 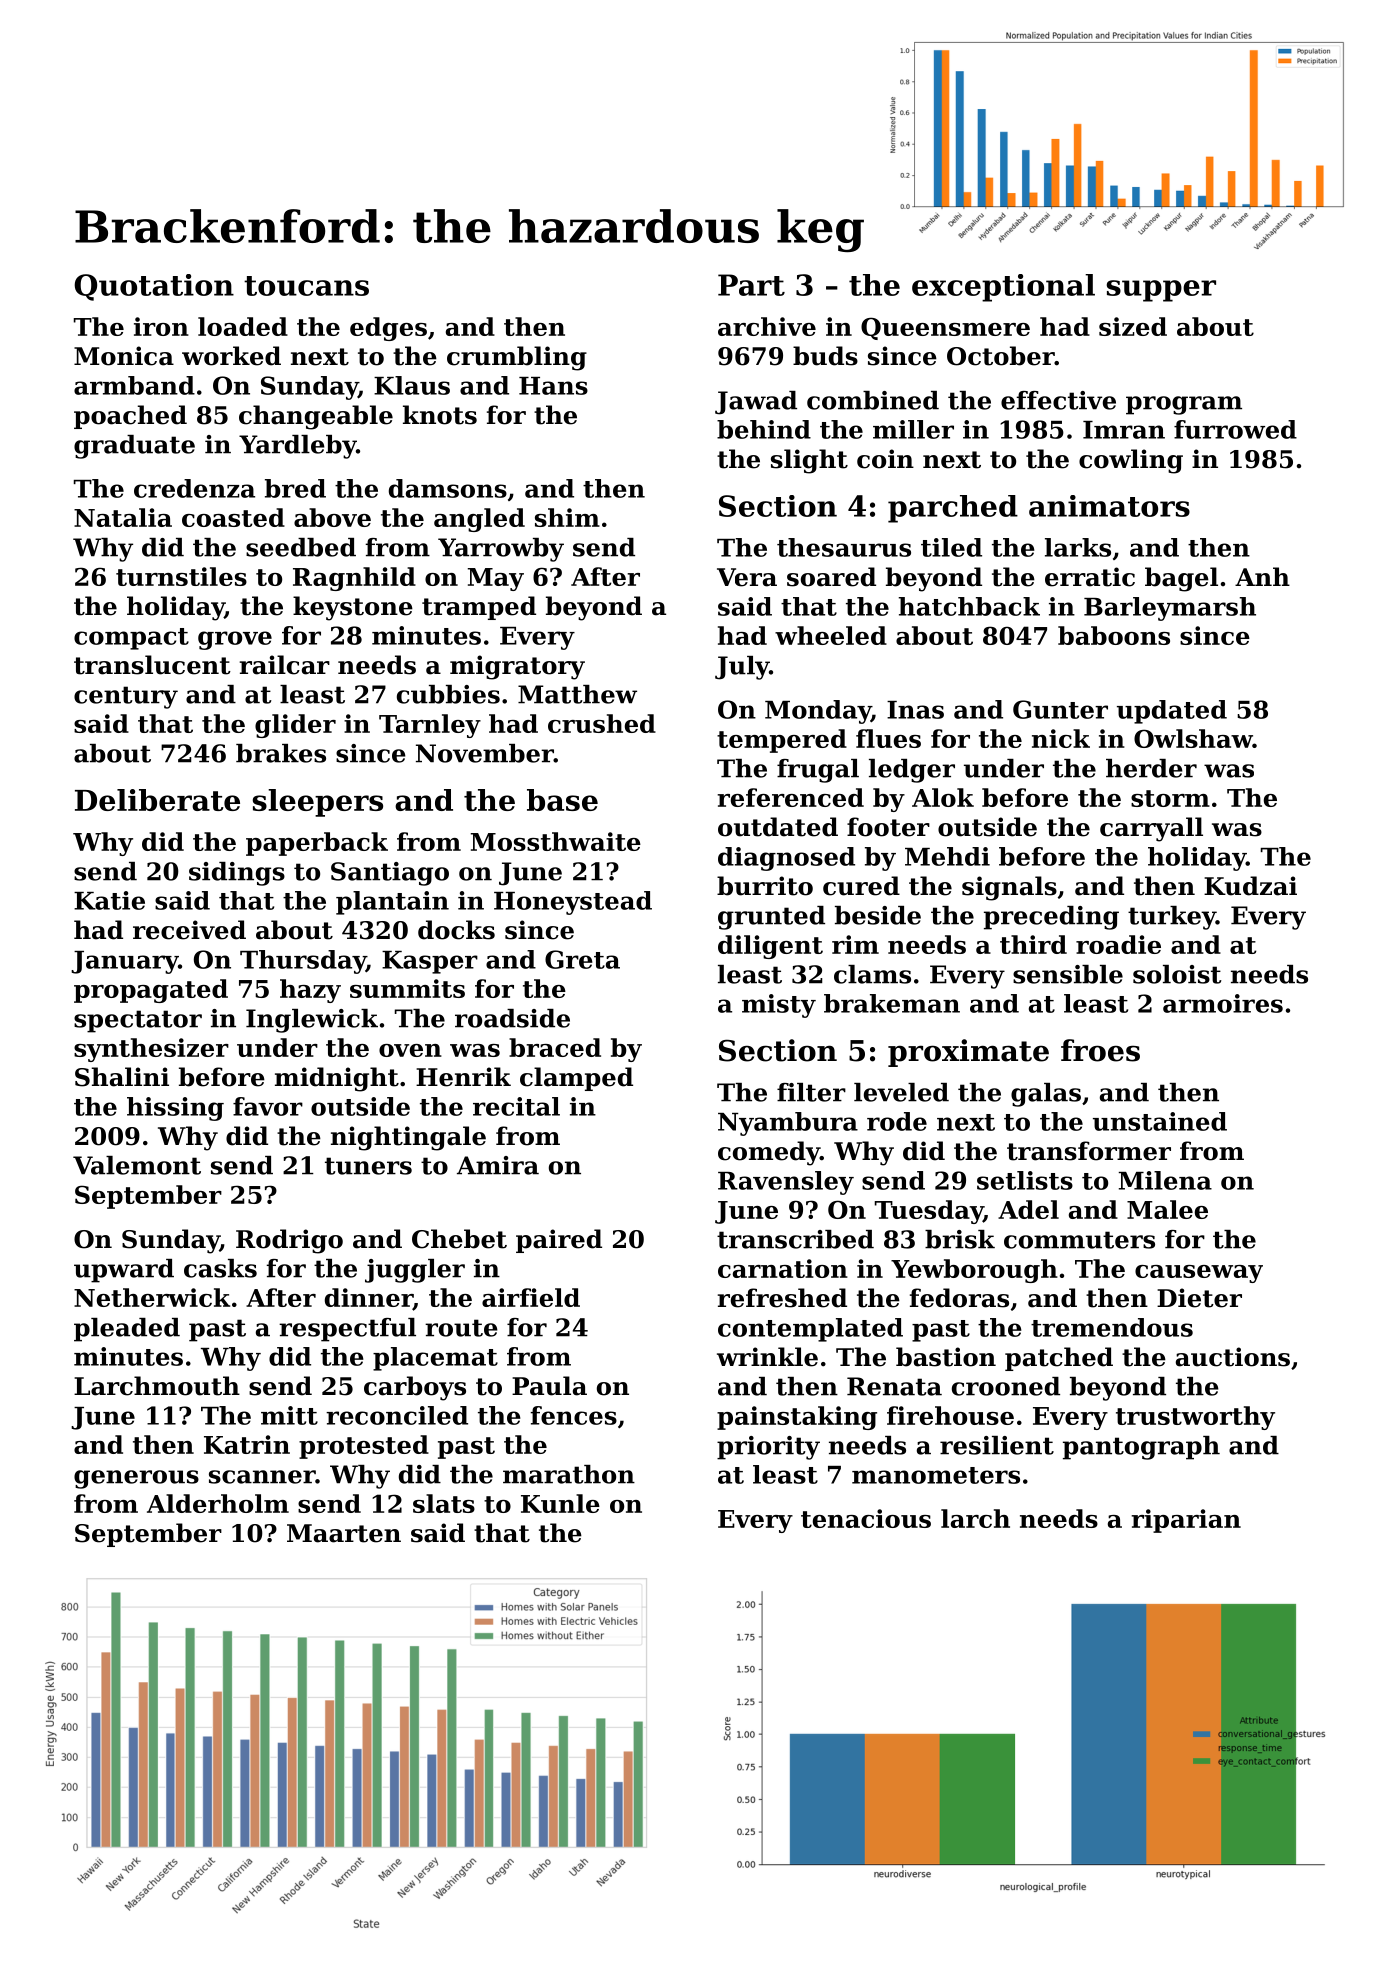 What do you see at coordinates (1133, 326) in the document?
I see `sized` at bounding box center [1133, 326].
